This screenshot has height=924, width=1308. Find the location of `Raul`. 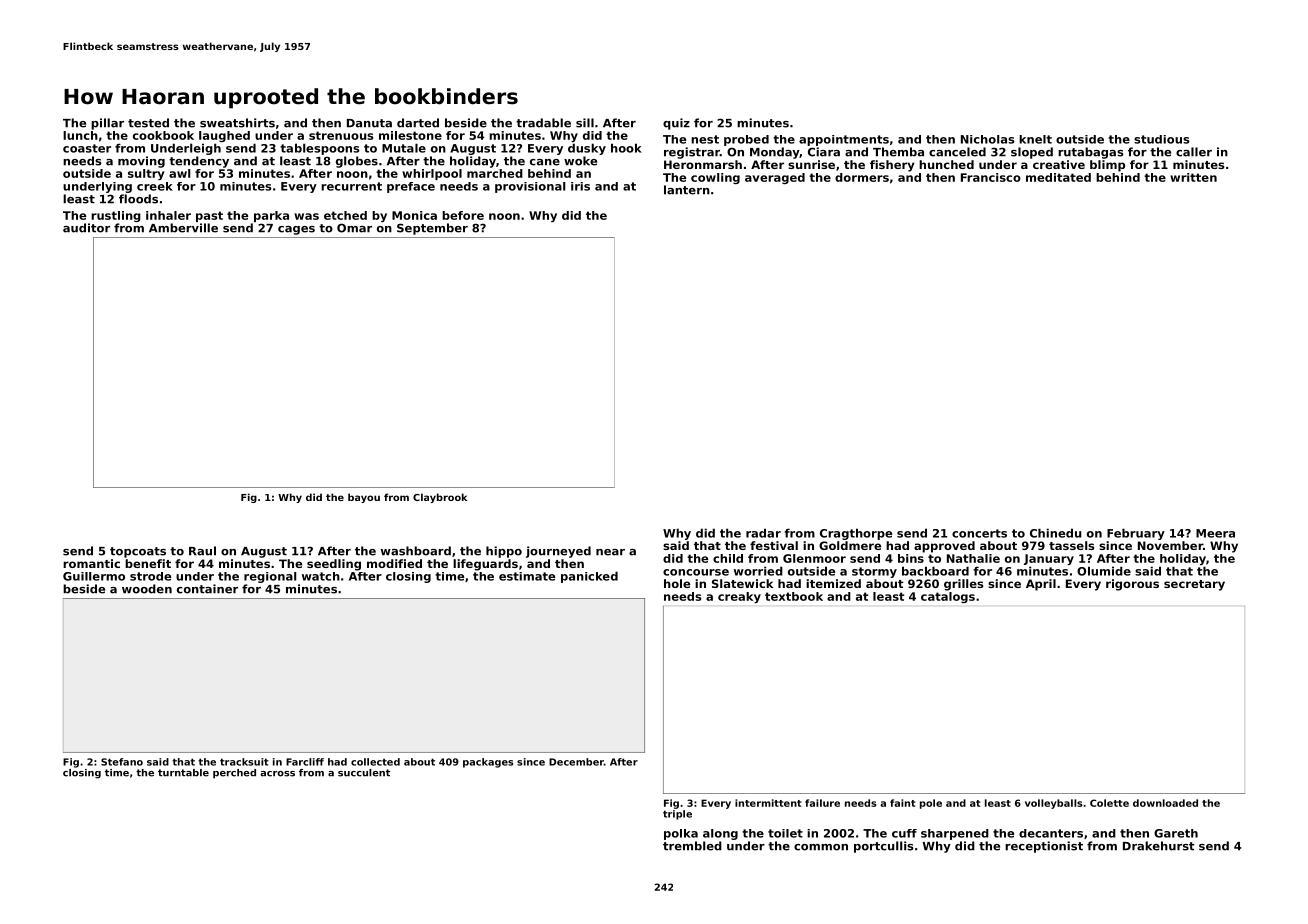

Raul is located at coordinates (202, 551).
